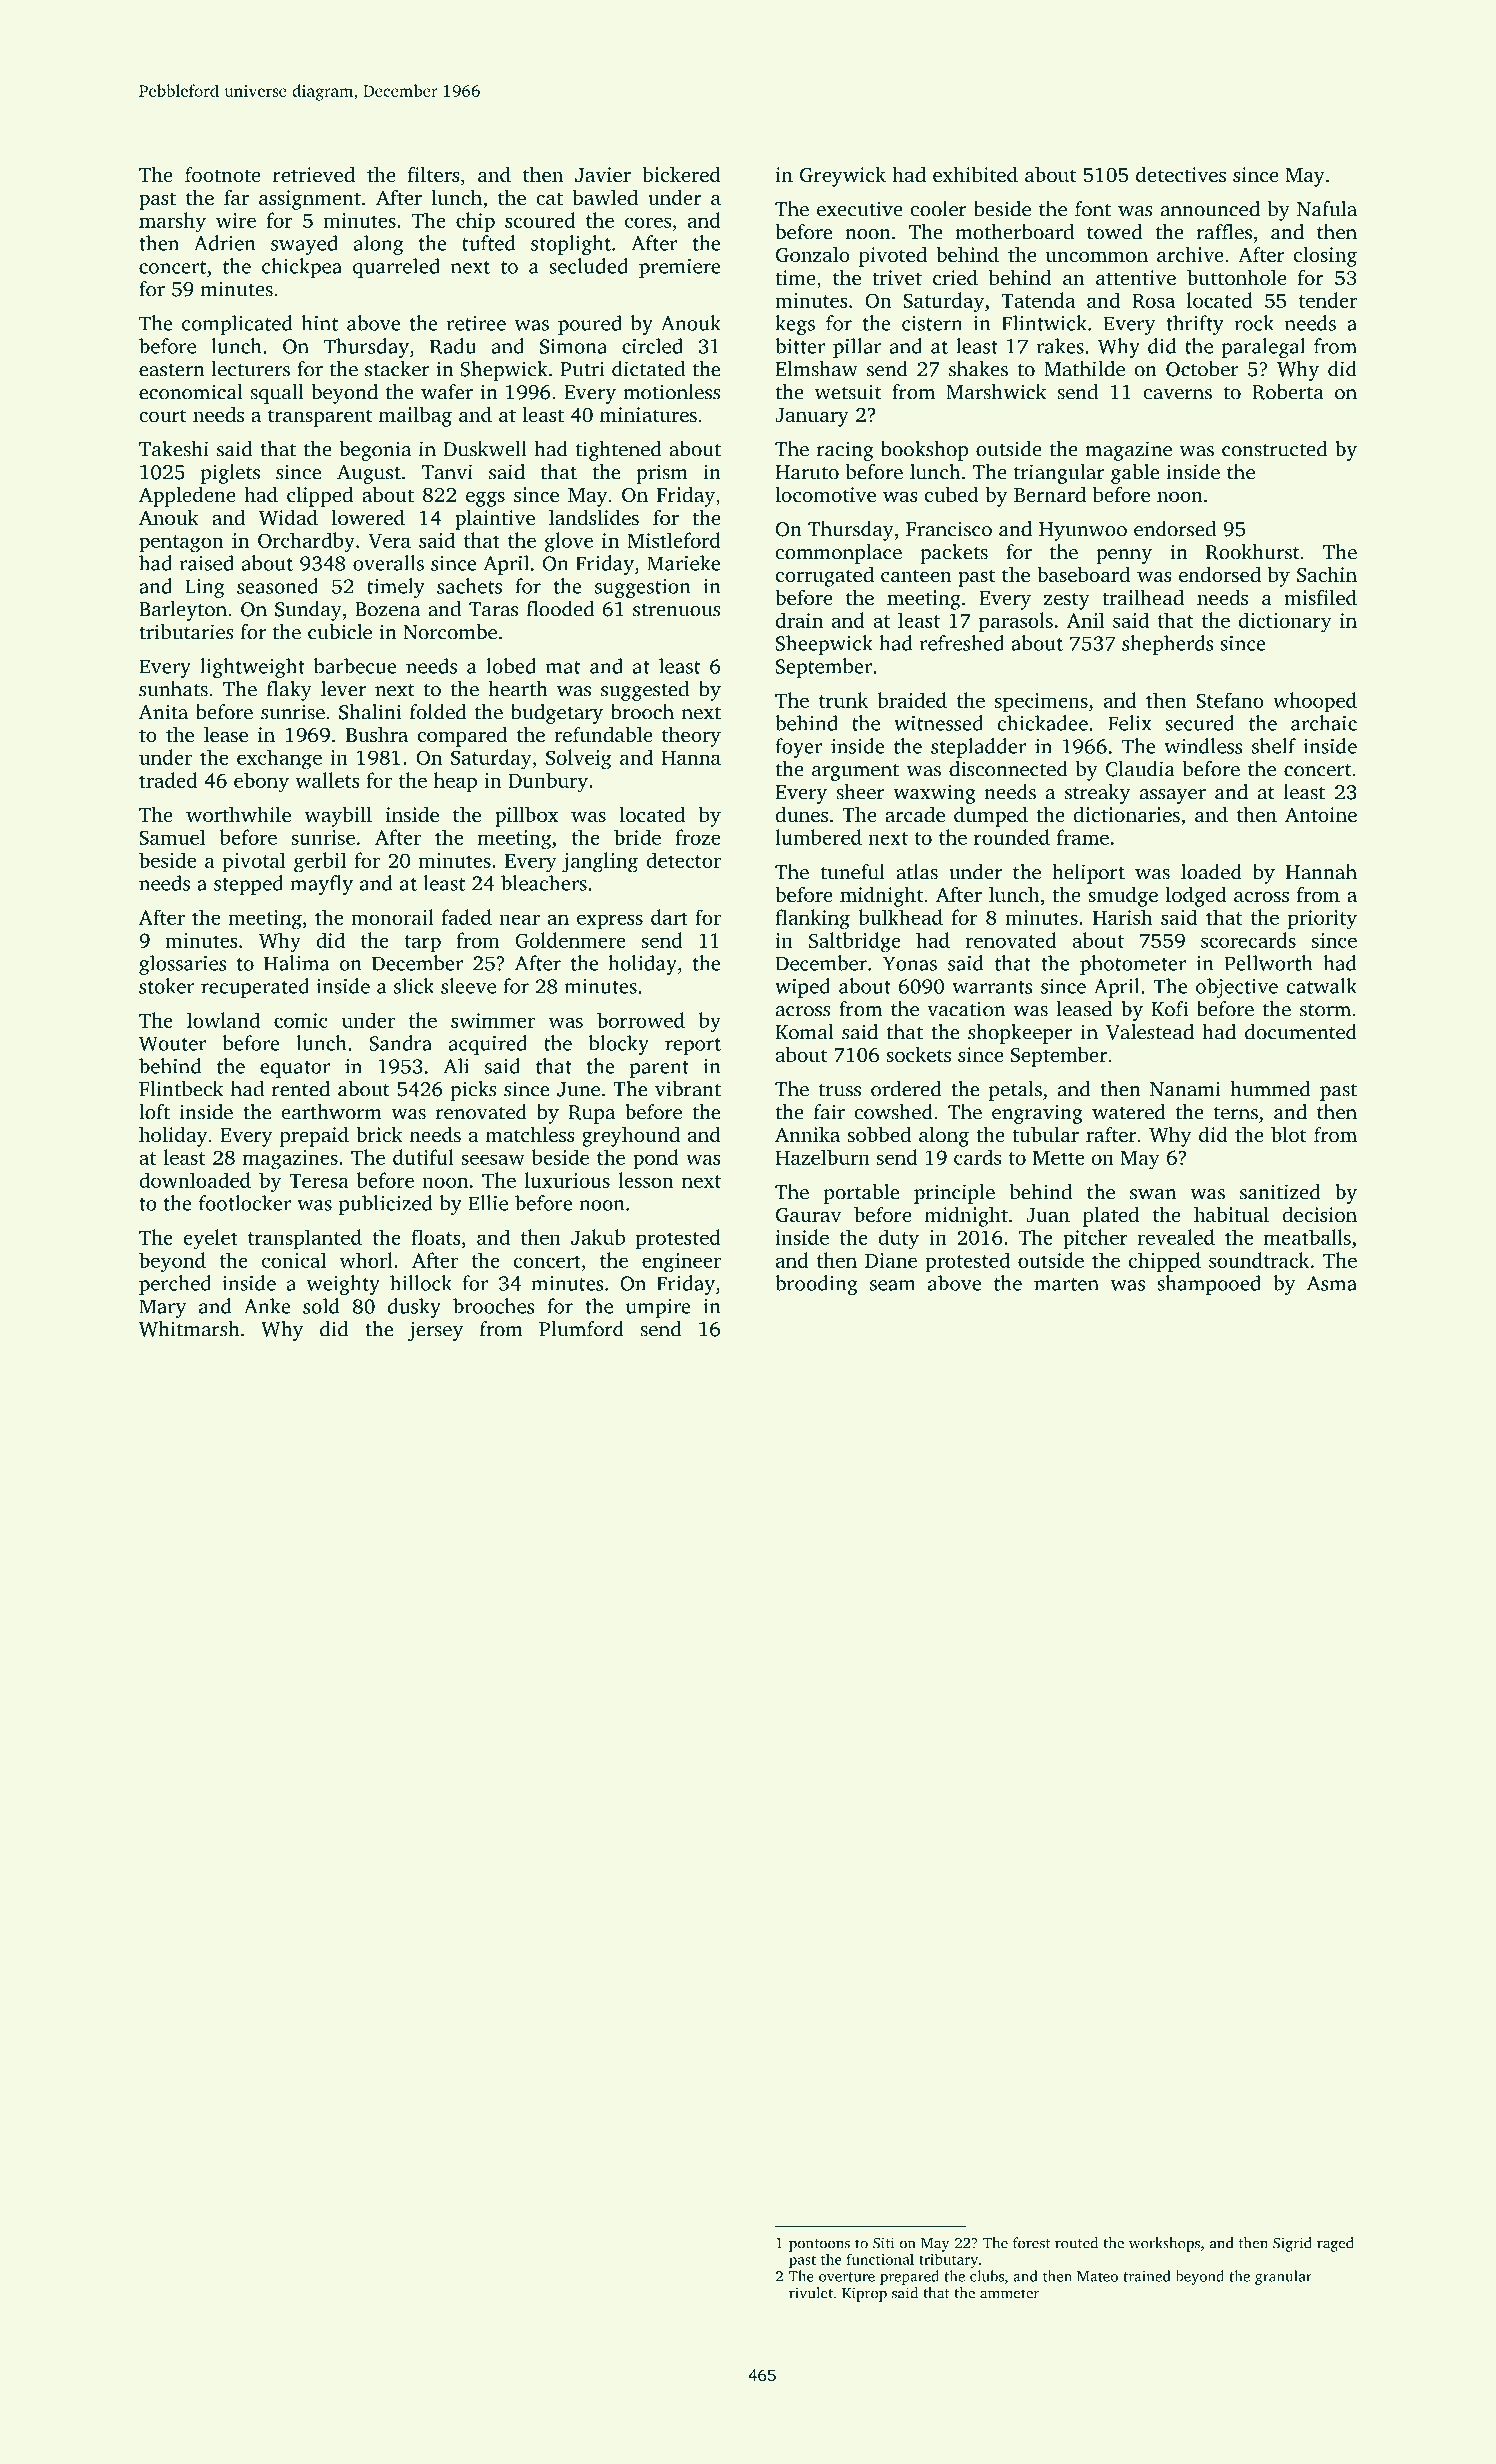 The width and height of the image is (1496, 2464). What do you see at coordinates (825, 494) in the image?
I see `locomotive` at bounding box center [825, 494].
